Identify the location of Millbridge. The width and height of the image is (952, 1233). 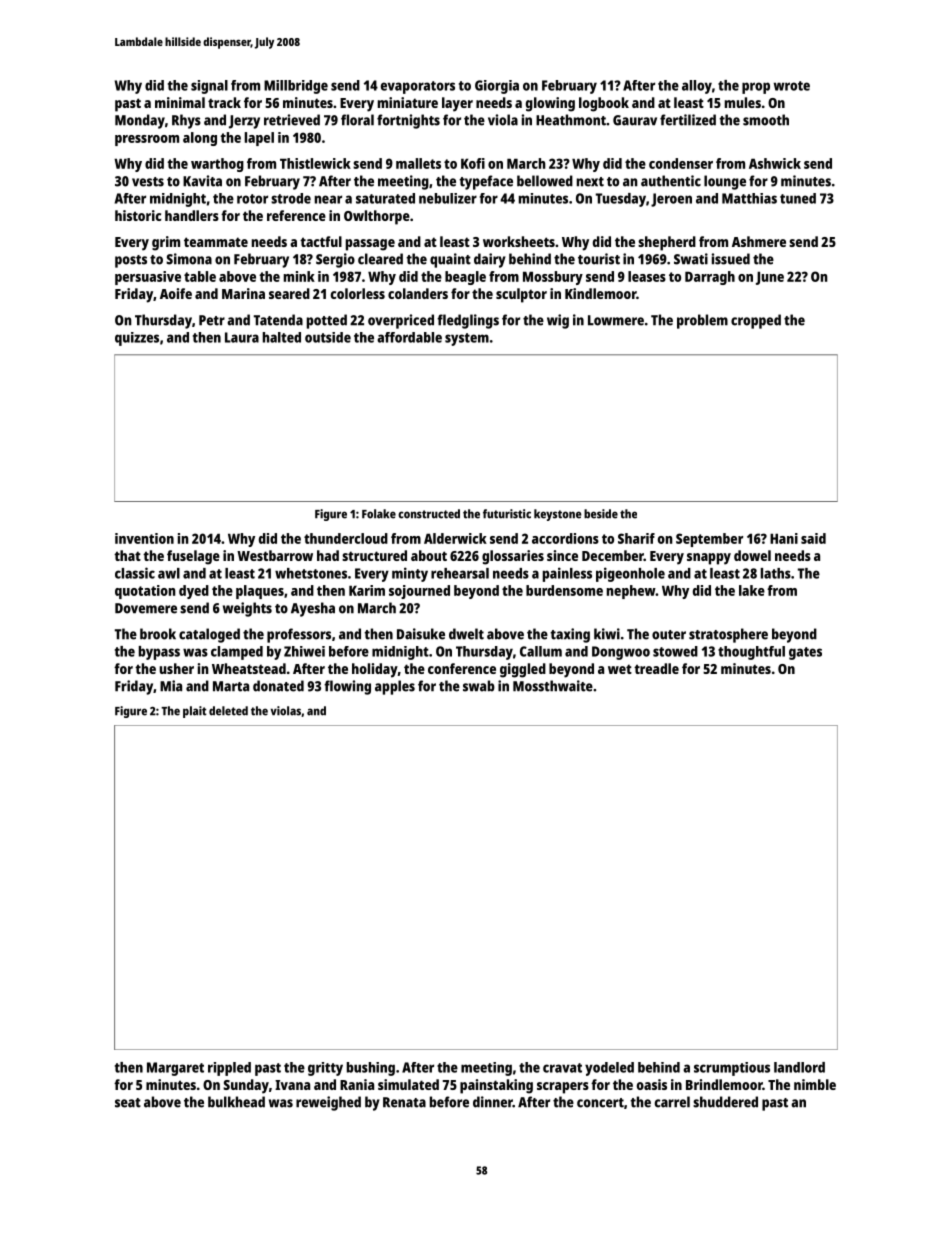
(296, 87).
